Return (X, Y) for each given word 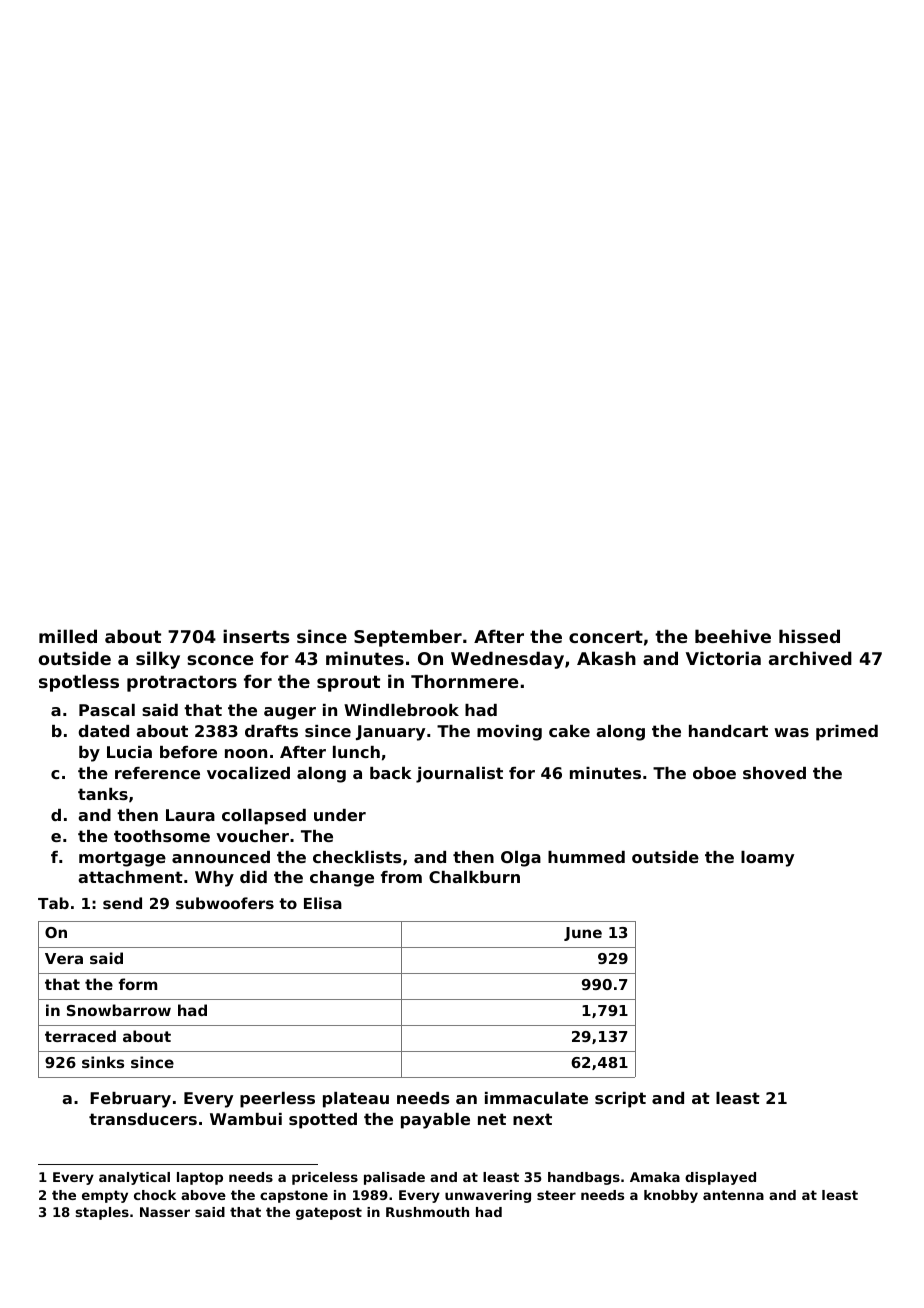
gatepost (329, 1213)
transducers (143, 1119)
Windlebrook (401, 710)
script (620, 1100)
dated (103, 731)
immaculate (536, 1098)
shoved (774, 773)
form (138, 984)
